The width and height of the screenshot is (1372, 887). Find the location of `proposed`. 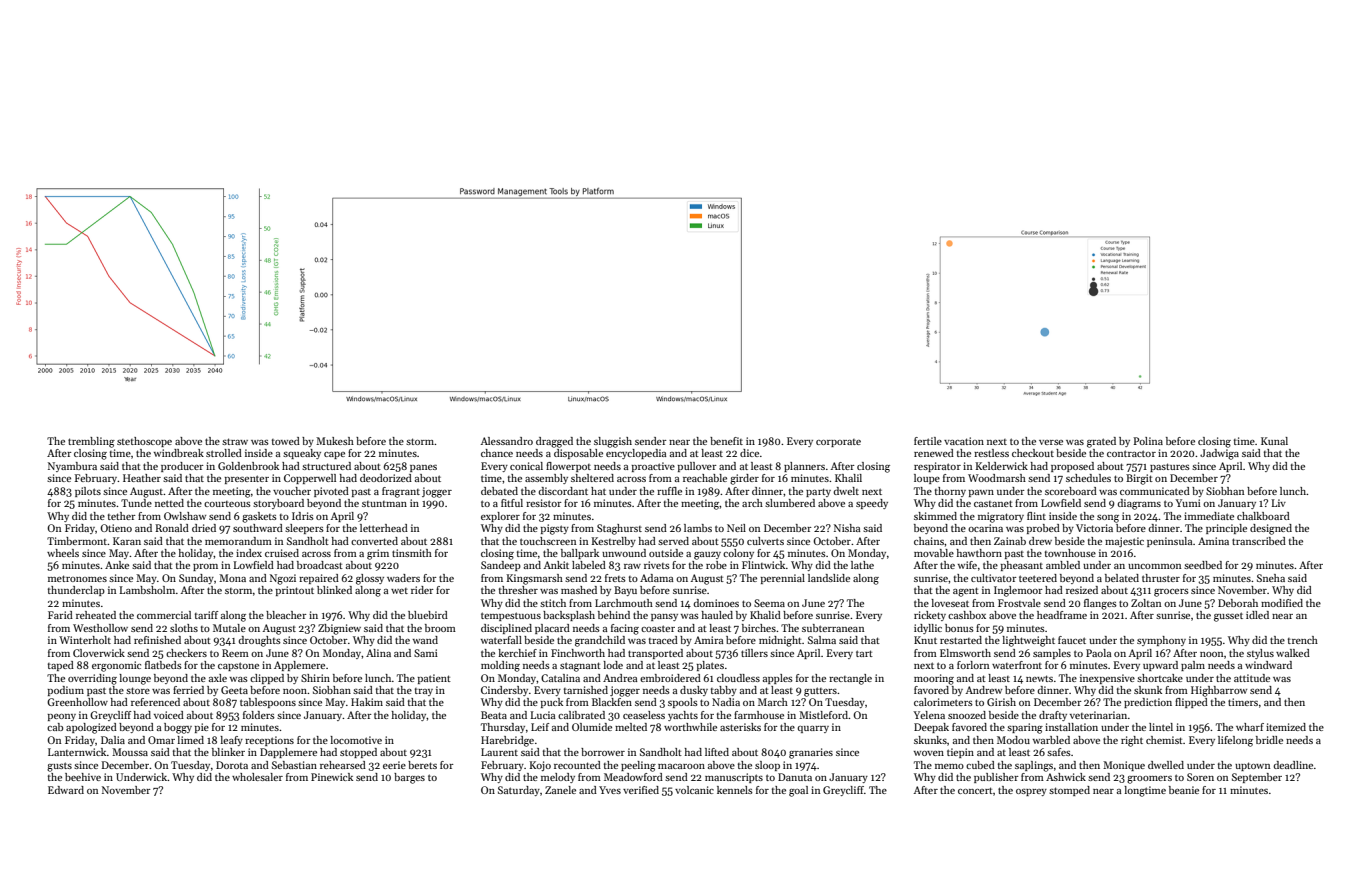

proposed is located at coordinates (1072, 467).
